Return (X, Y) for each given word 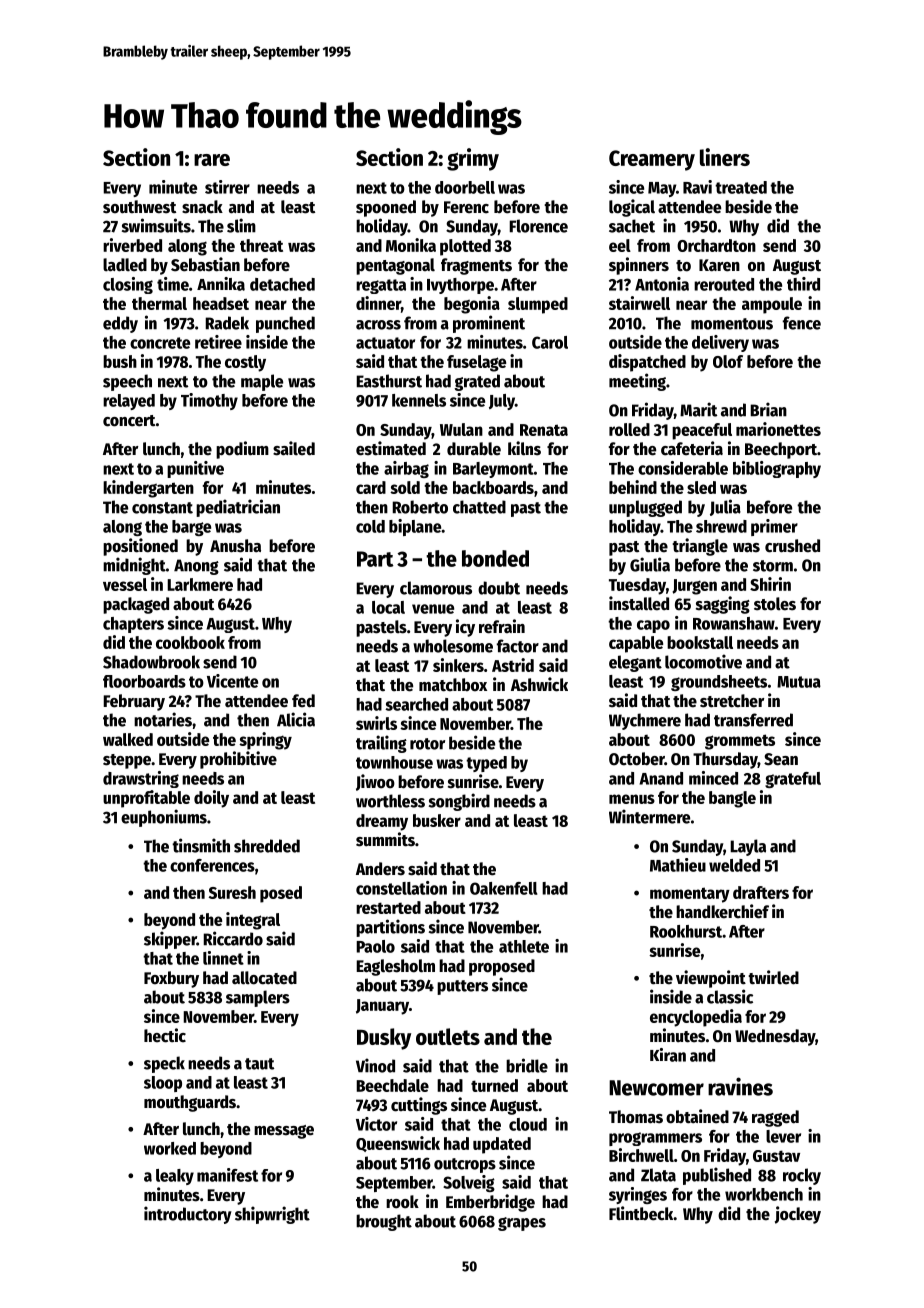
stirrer (227, 187)
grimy (473, 159)
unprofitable (146, 799)
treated (741, 187)
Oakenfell (503, 888)
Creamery (652, 160)
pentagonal (395, 266)
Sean (781, 759)
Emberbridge (490, 1203)
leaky (175, 1177)
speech (127, 382)
